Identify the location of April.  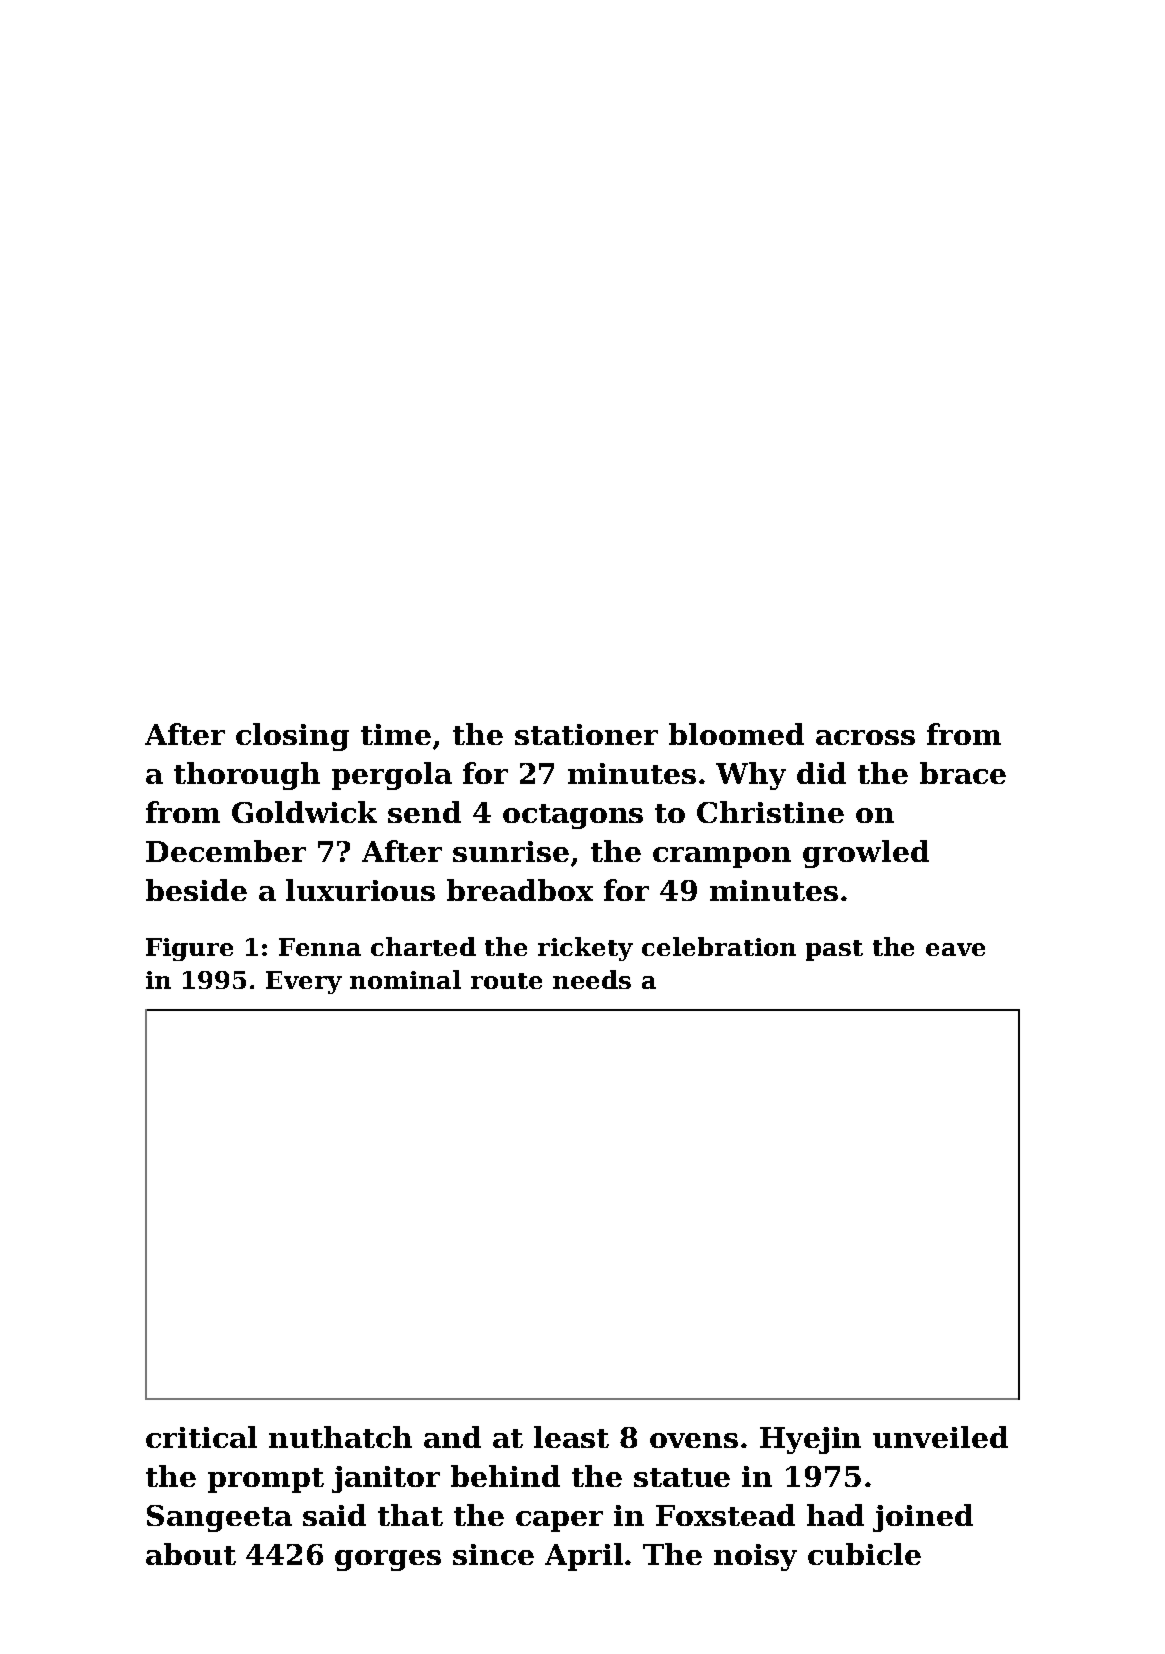
(584, 1557).
